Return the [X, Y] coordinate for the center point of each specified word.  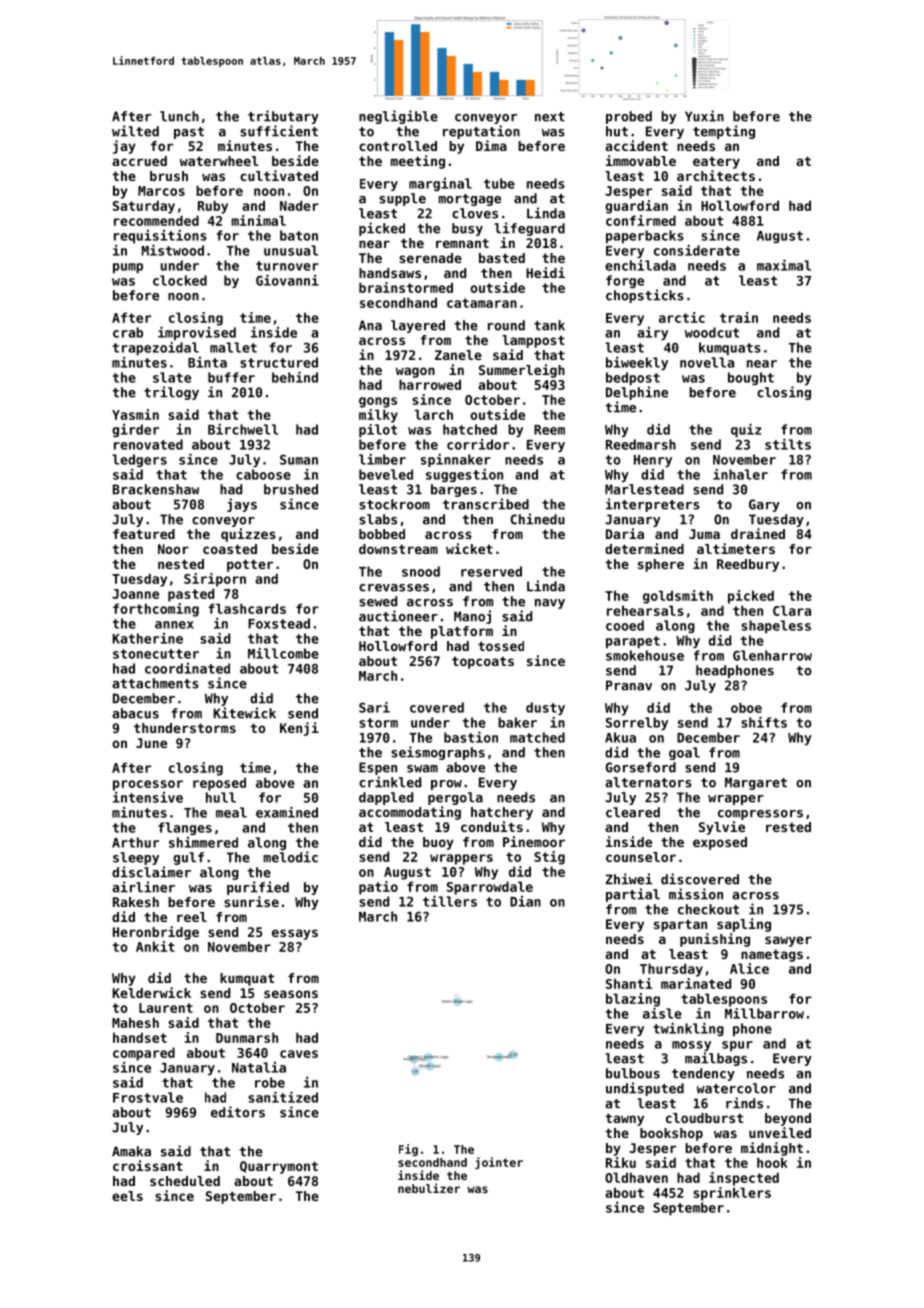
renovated [148, 444]
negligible [398, 117]
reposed [219, 784]
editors [238, 1112]
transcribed [486, 504]
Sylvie [722, 828]
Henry [653, 461]
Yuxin [704, 116]
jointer [499, 1163]
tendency [703, 1074]
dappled [386, 798]
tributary [283, 117]
